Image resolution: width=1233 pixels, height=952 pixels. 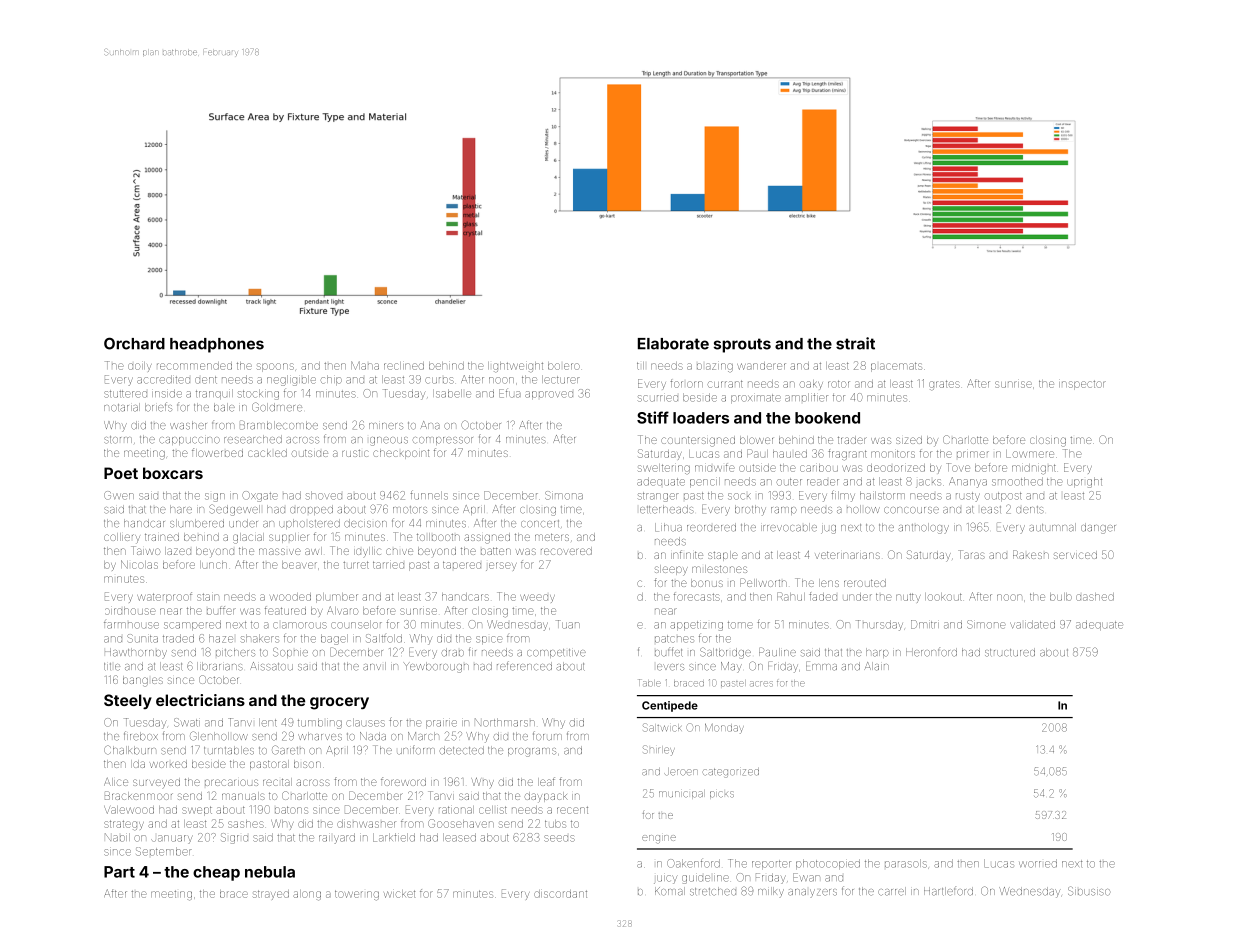 What do you see at coordinates (134, 343) in the screenshot?
I see `Orchard` at bounding box center [134, 343].
